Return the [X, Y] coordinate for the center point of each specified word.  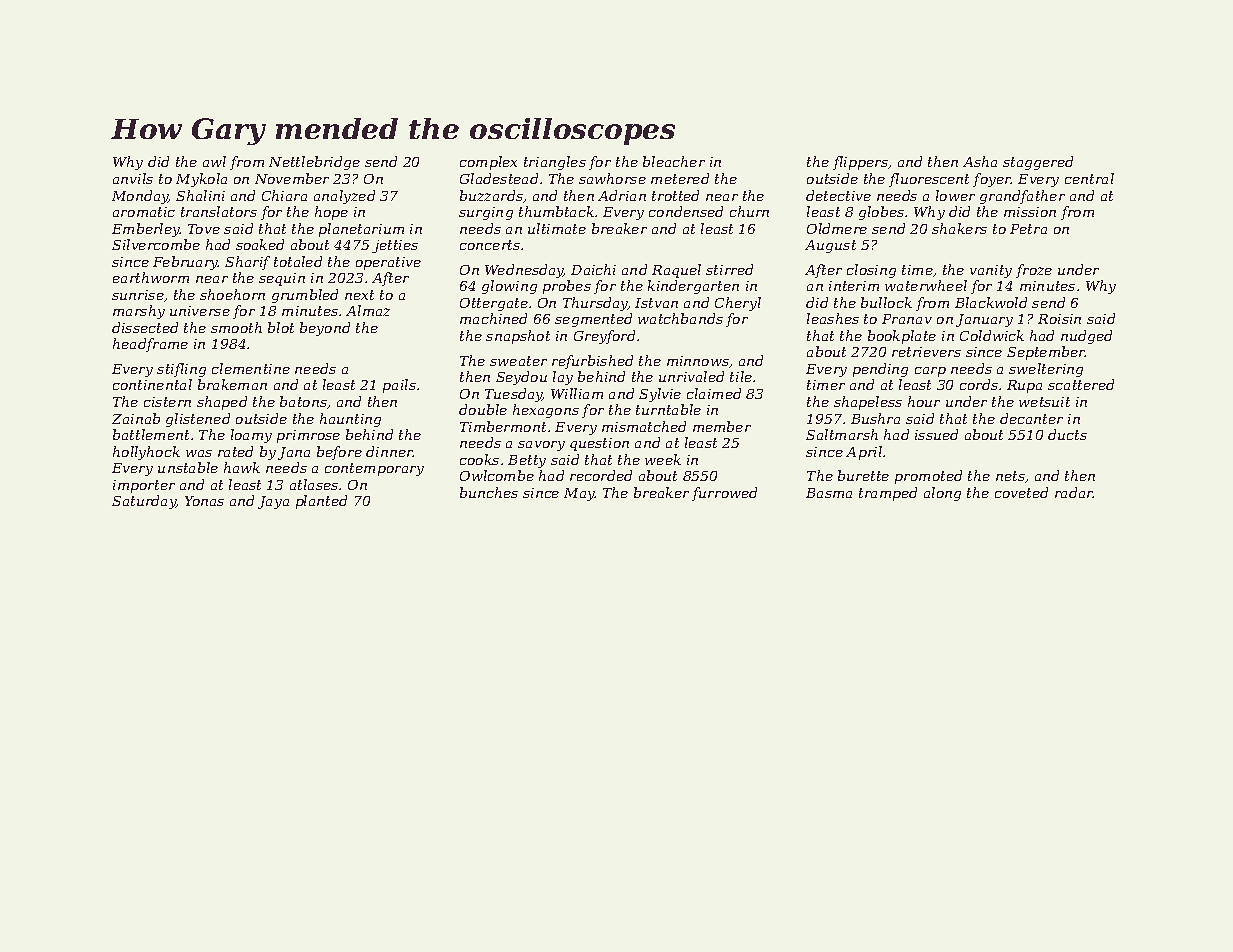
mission [1030, 212]
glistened [198, 420]
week [663, 459]
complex [488, 163]
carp [930, 372]
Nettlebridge [314, 163]
